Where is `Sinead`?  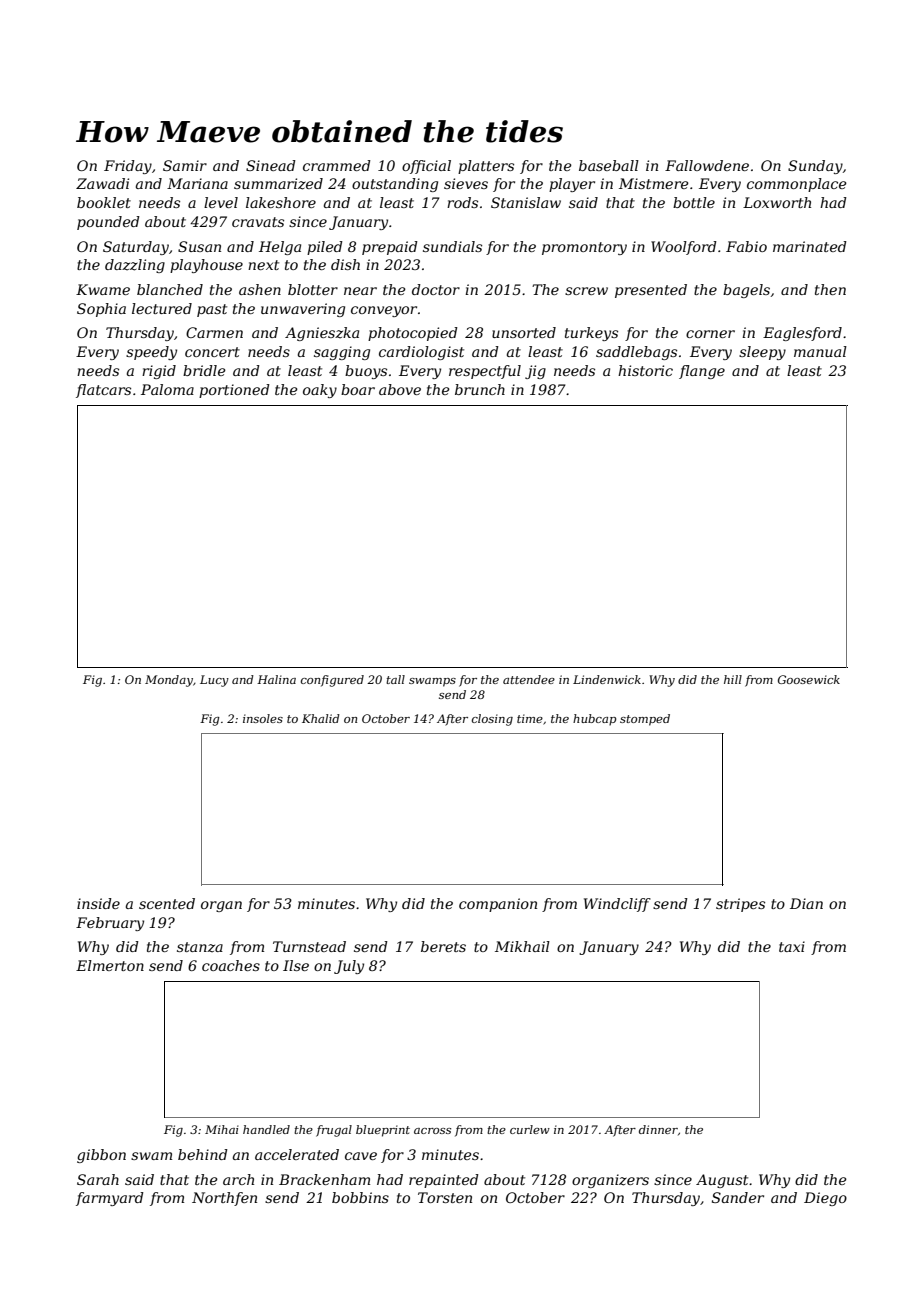
Sinead is located at coordinates (271, 165).
